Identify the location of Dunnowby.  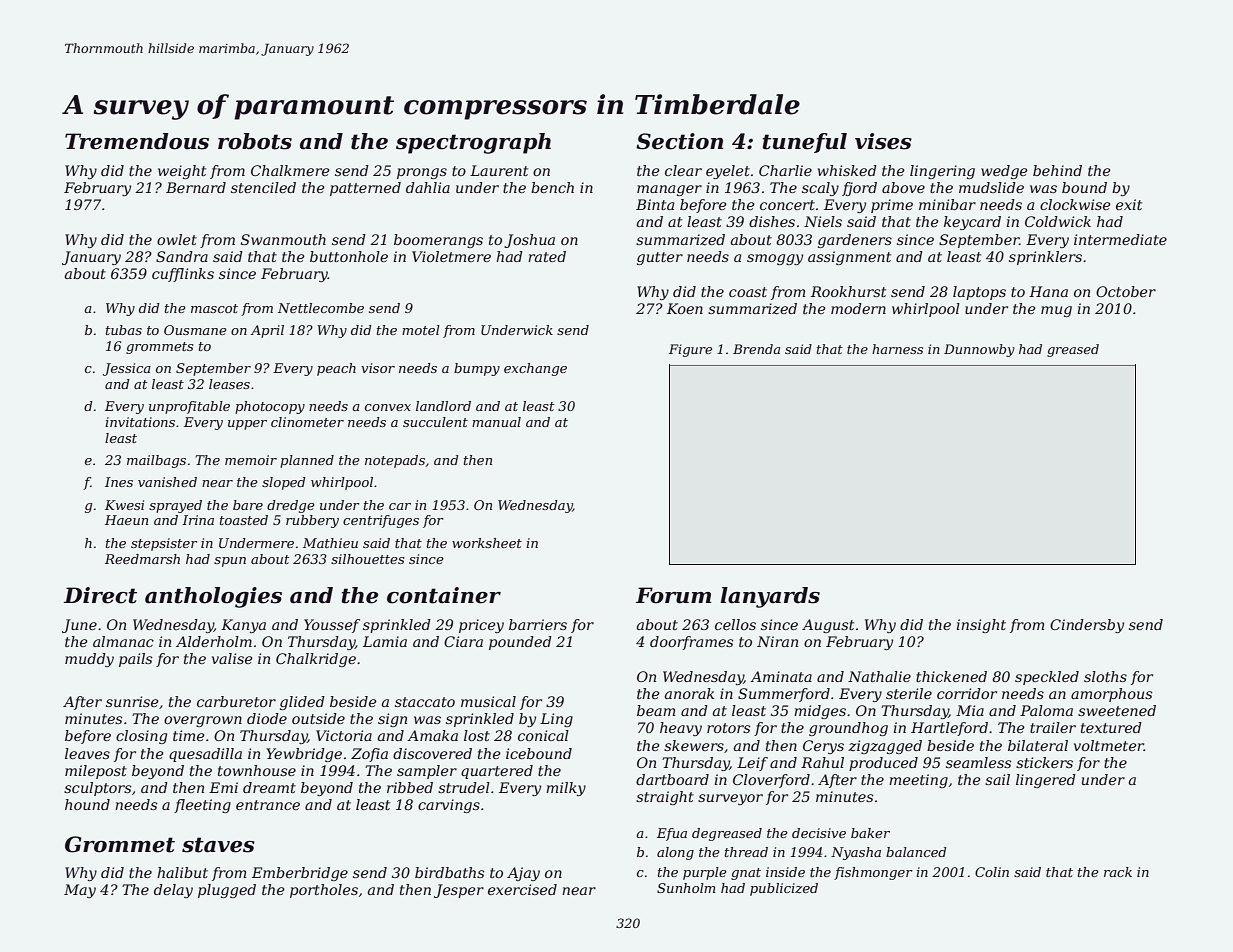
(979, 350).
